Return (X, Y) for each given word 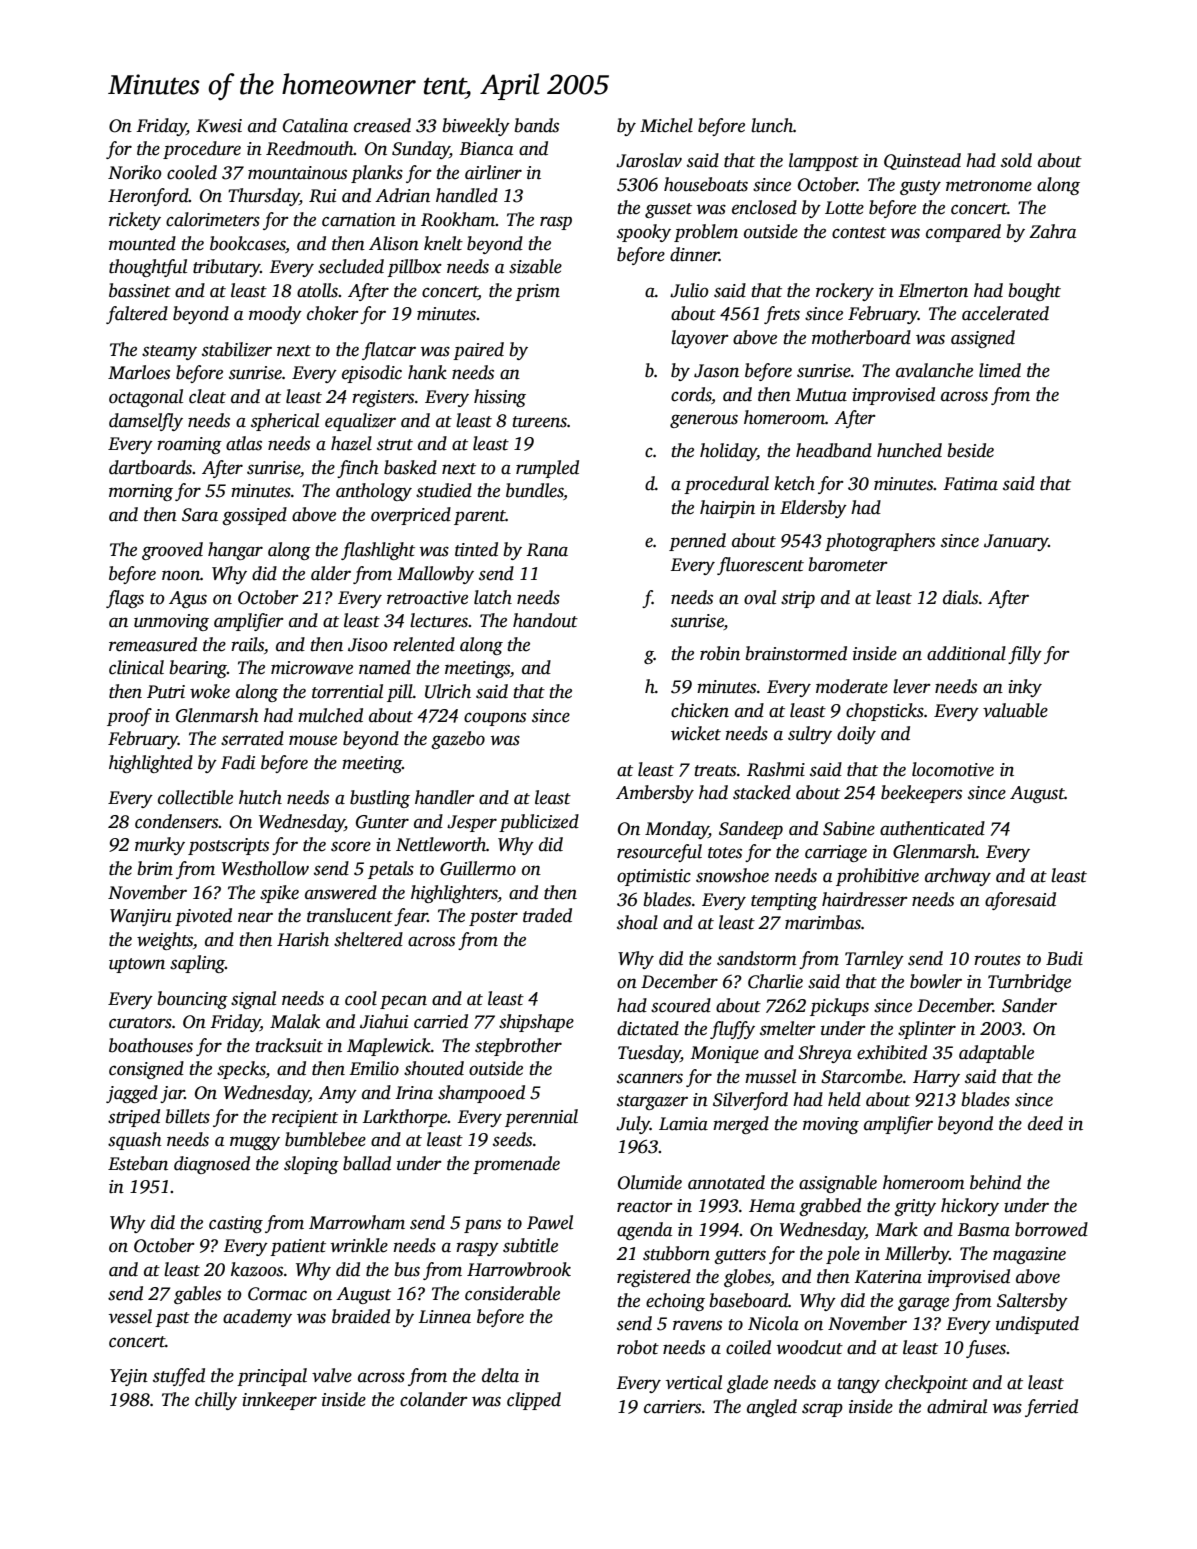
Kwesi (219, 126)
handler (445, 797)
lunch (772, 125)
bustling (380, 799)
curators (140, 1023)
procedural (726, 485)
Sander (1029, 1005)
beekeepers (921, 794)
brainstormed (796, 653)
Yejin (129, 1377)
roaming (189, 445)
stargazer (652, 1102)
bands (536, 125)
